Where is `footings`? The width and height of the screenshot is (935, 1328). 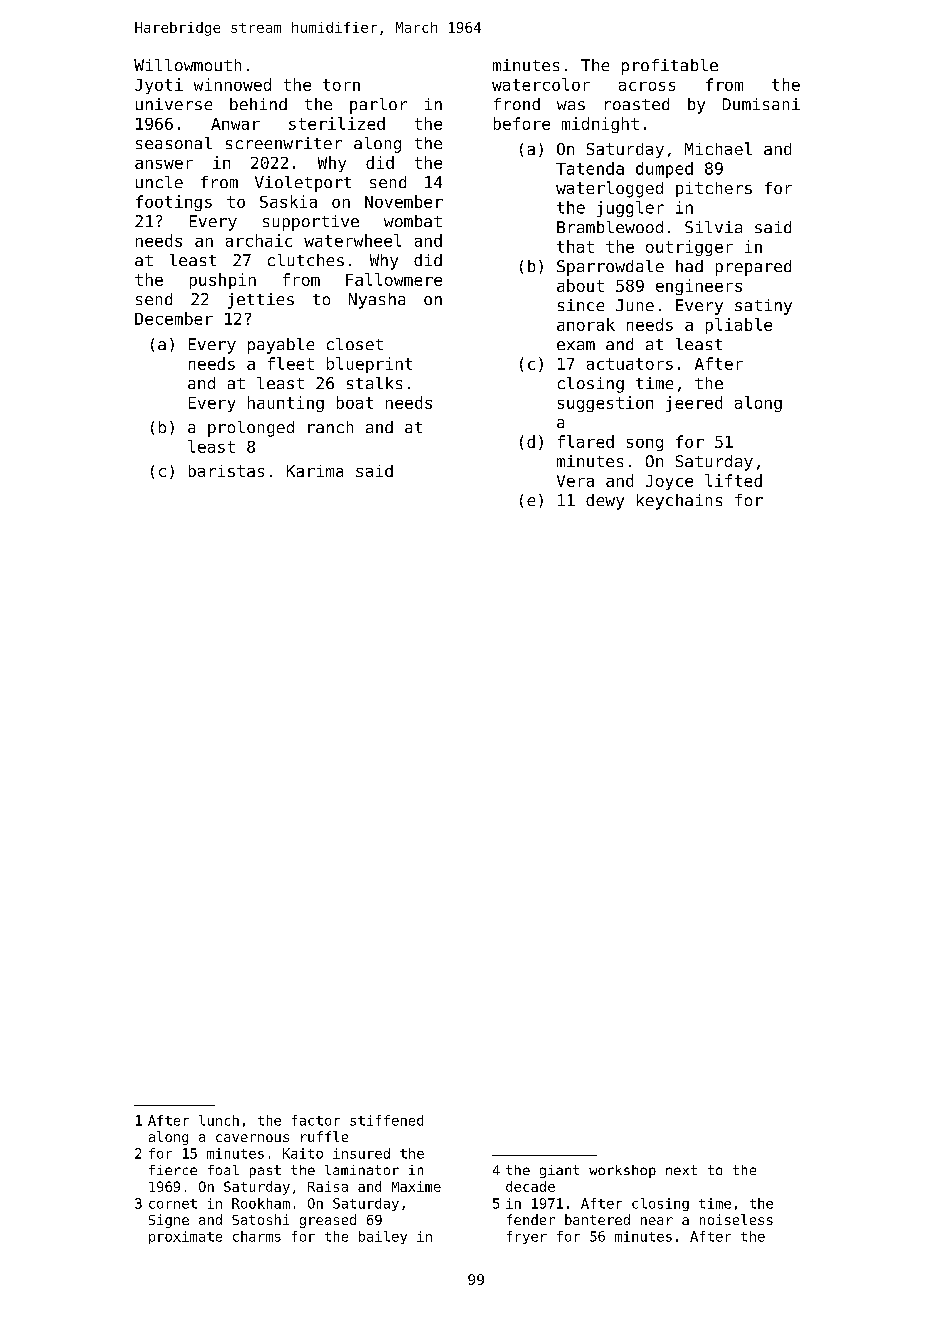
footings is located at coordinates (174, 203).
